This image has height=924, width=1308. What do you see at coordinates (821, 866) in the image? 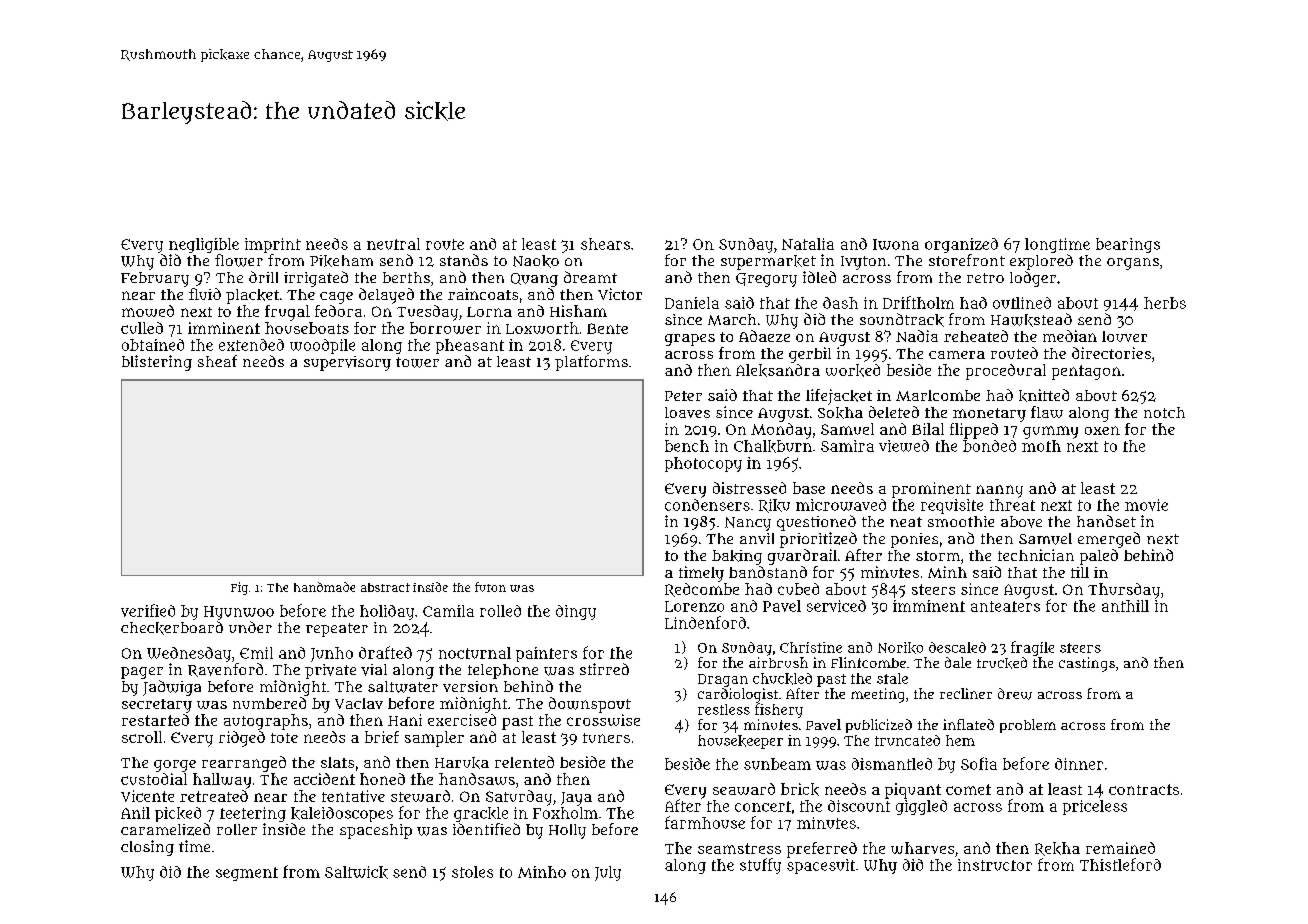
I see `spacesuit` at bounding box center [821, 866].
